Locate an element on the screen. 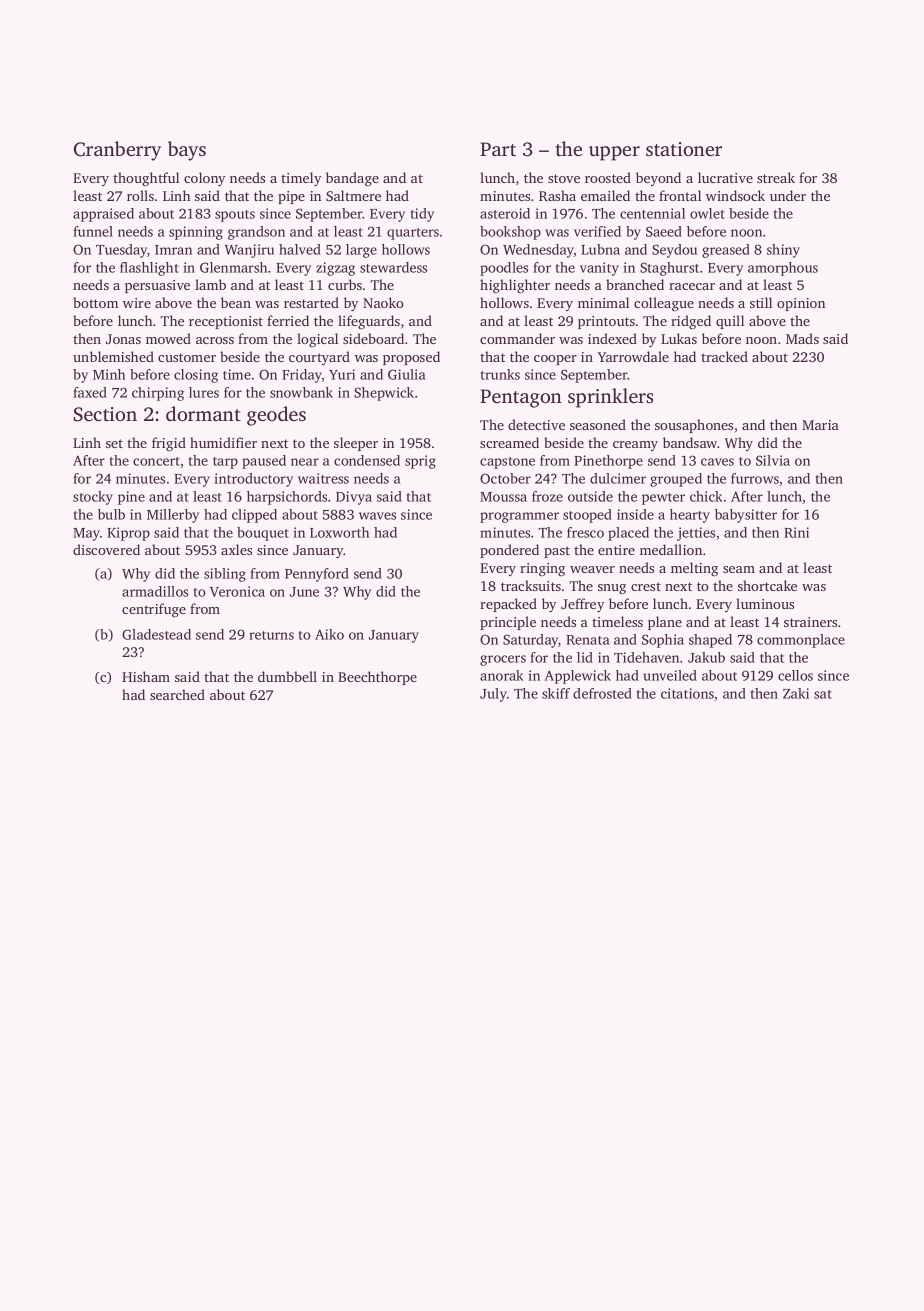 The width and height of the screenshot is (924, 1311). Cranberry is located at coordinates (117, 151).
